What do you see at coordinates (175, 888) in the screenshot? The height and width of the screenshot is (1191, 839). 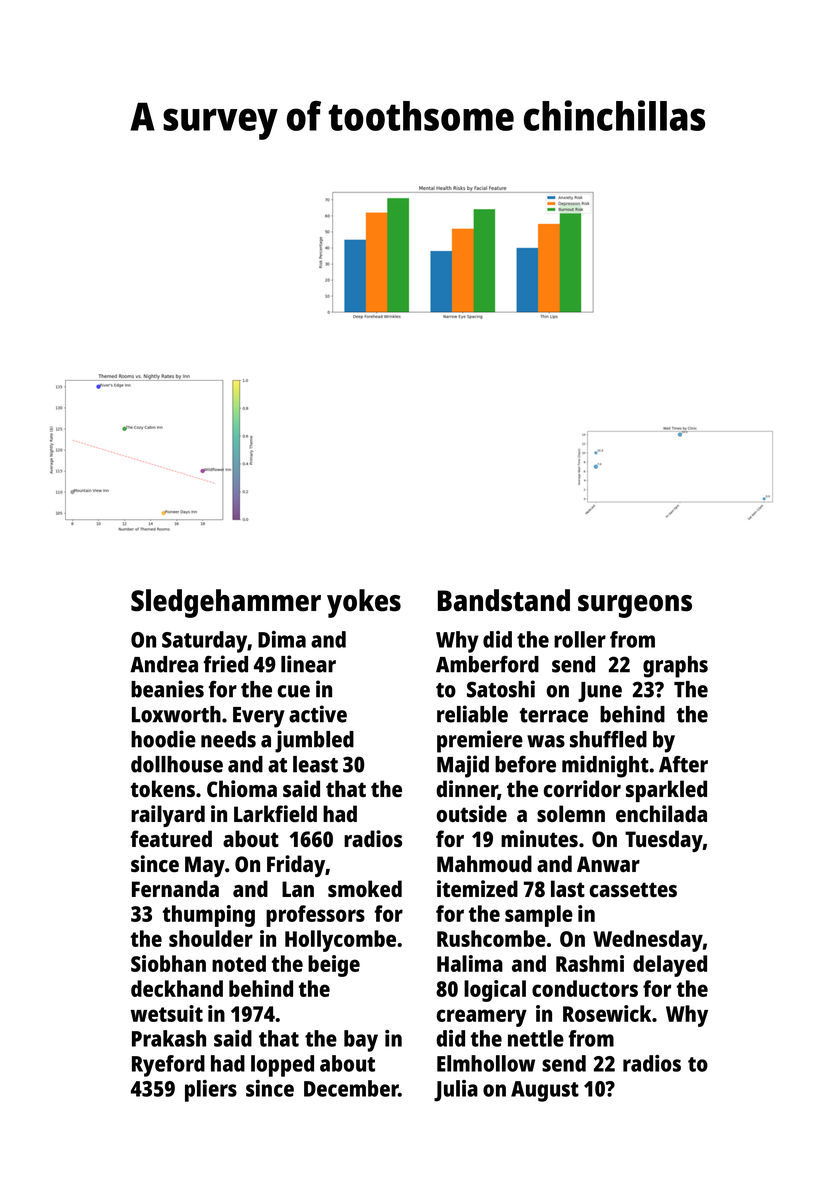 I see `Fernanda` at bounding box center [175, 888].
